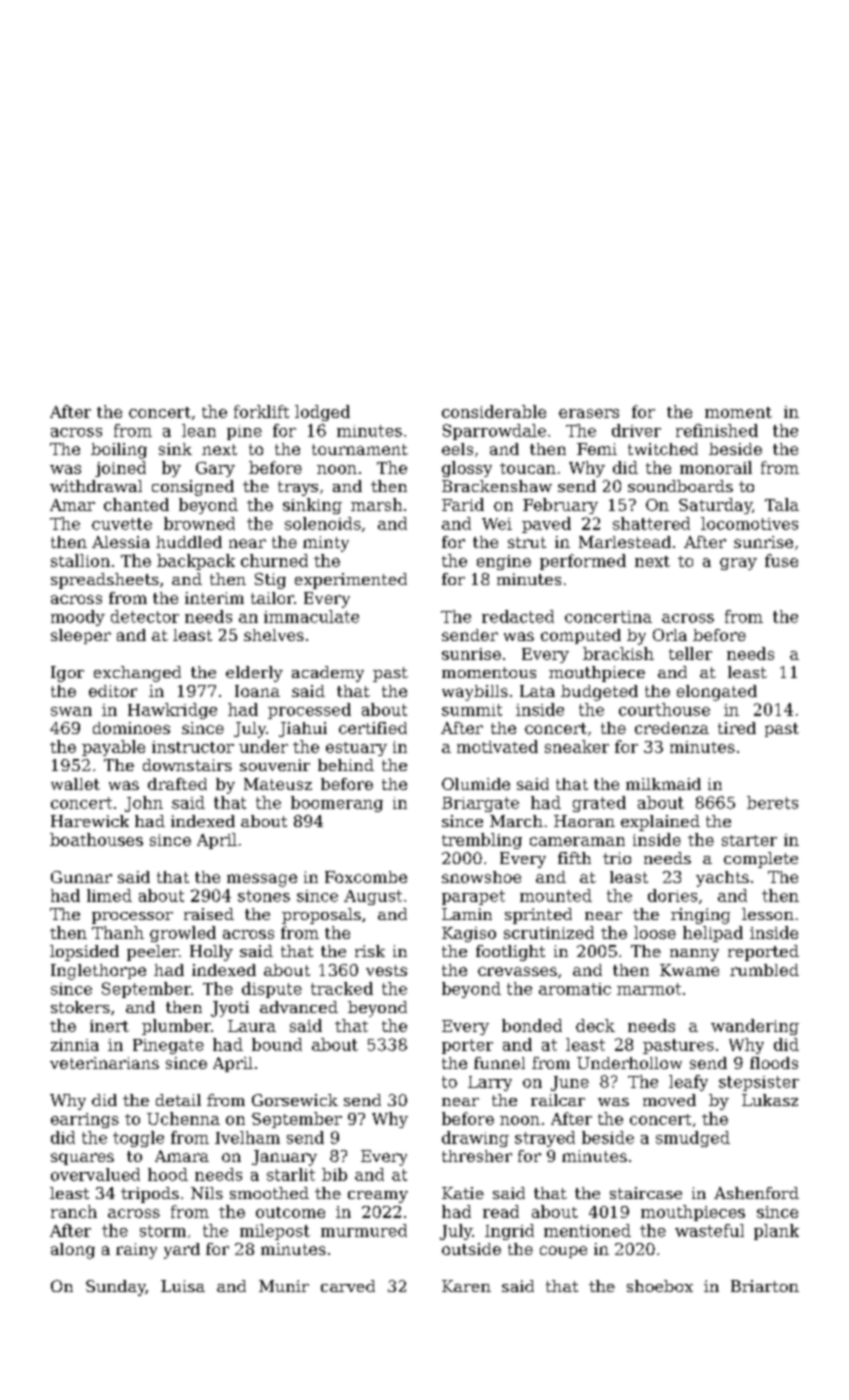 This document has height=1400, width=849. What do you see at coordinates (599, 693) in the document?
I see `budgeted` at bounding box center [599, 693].
